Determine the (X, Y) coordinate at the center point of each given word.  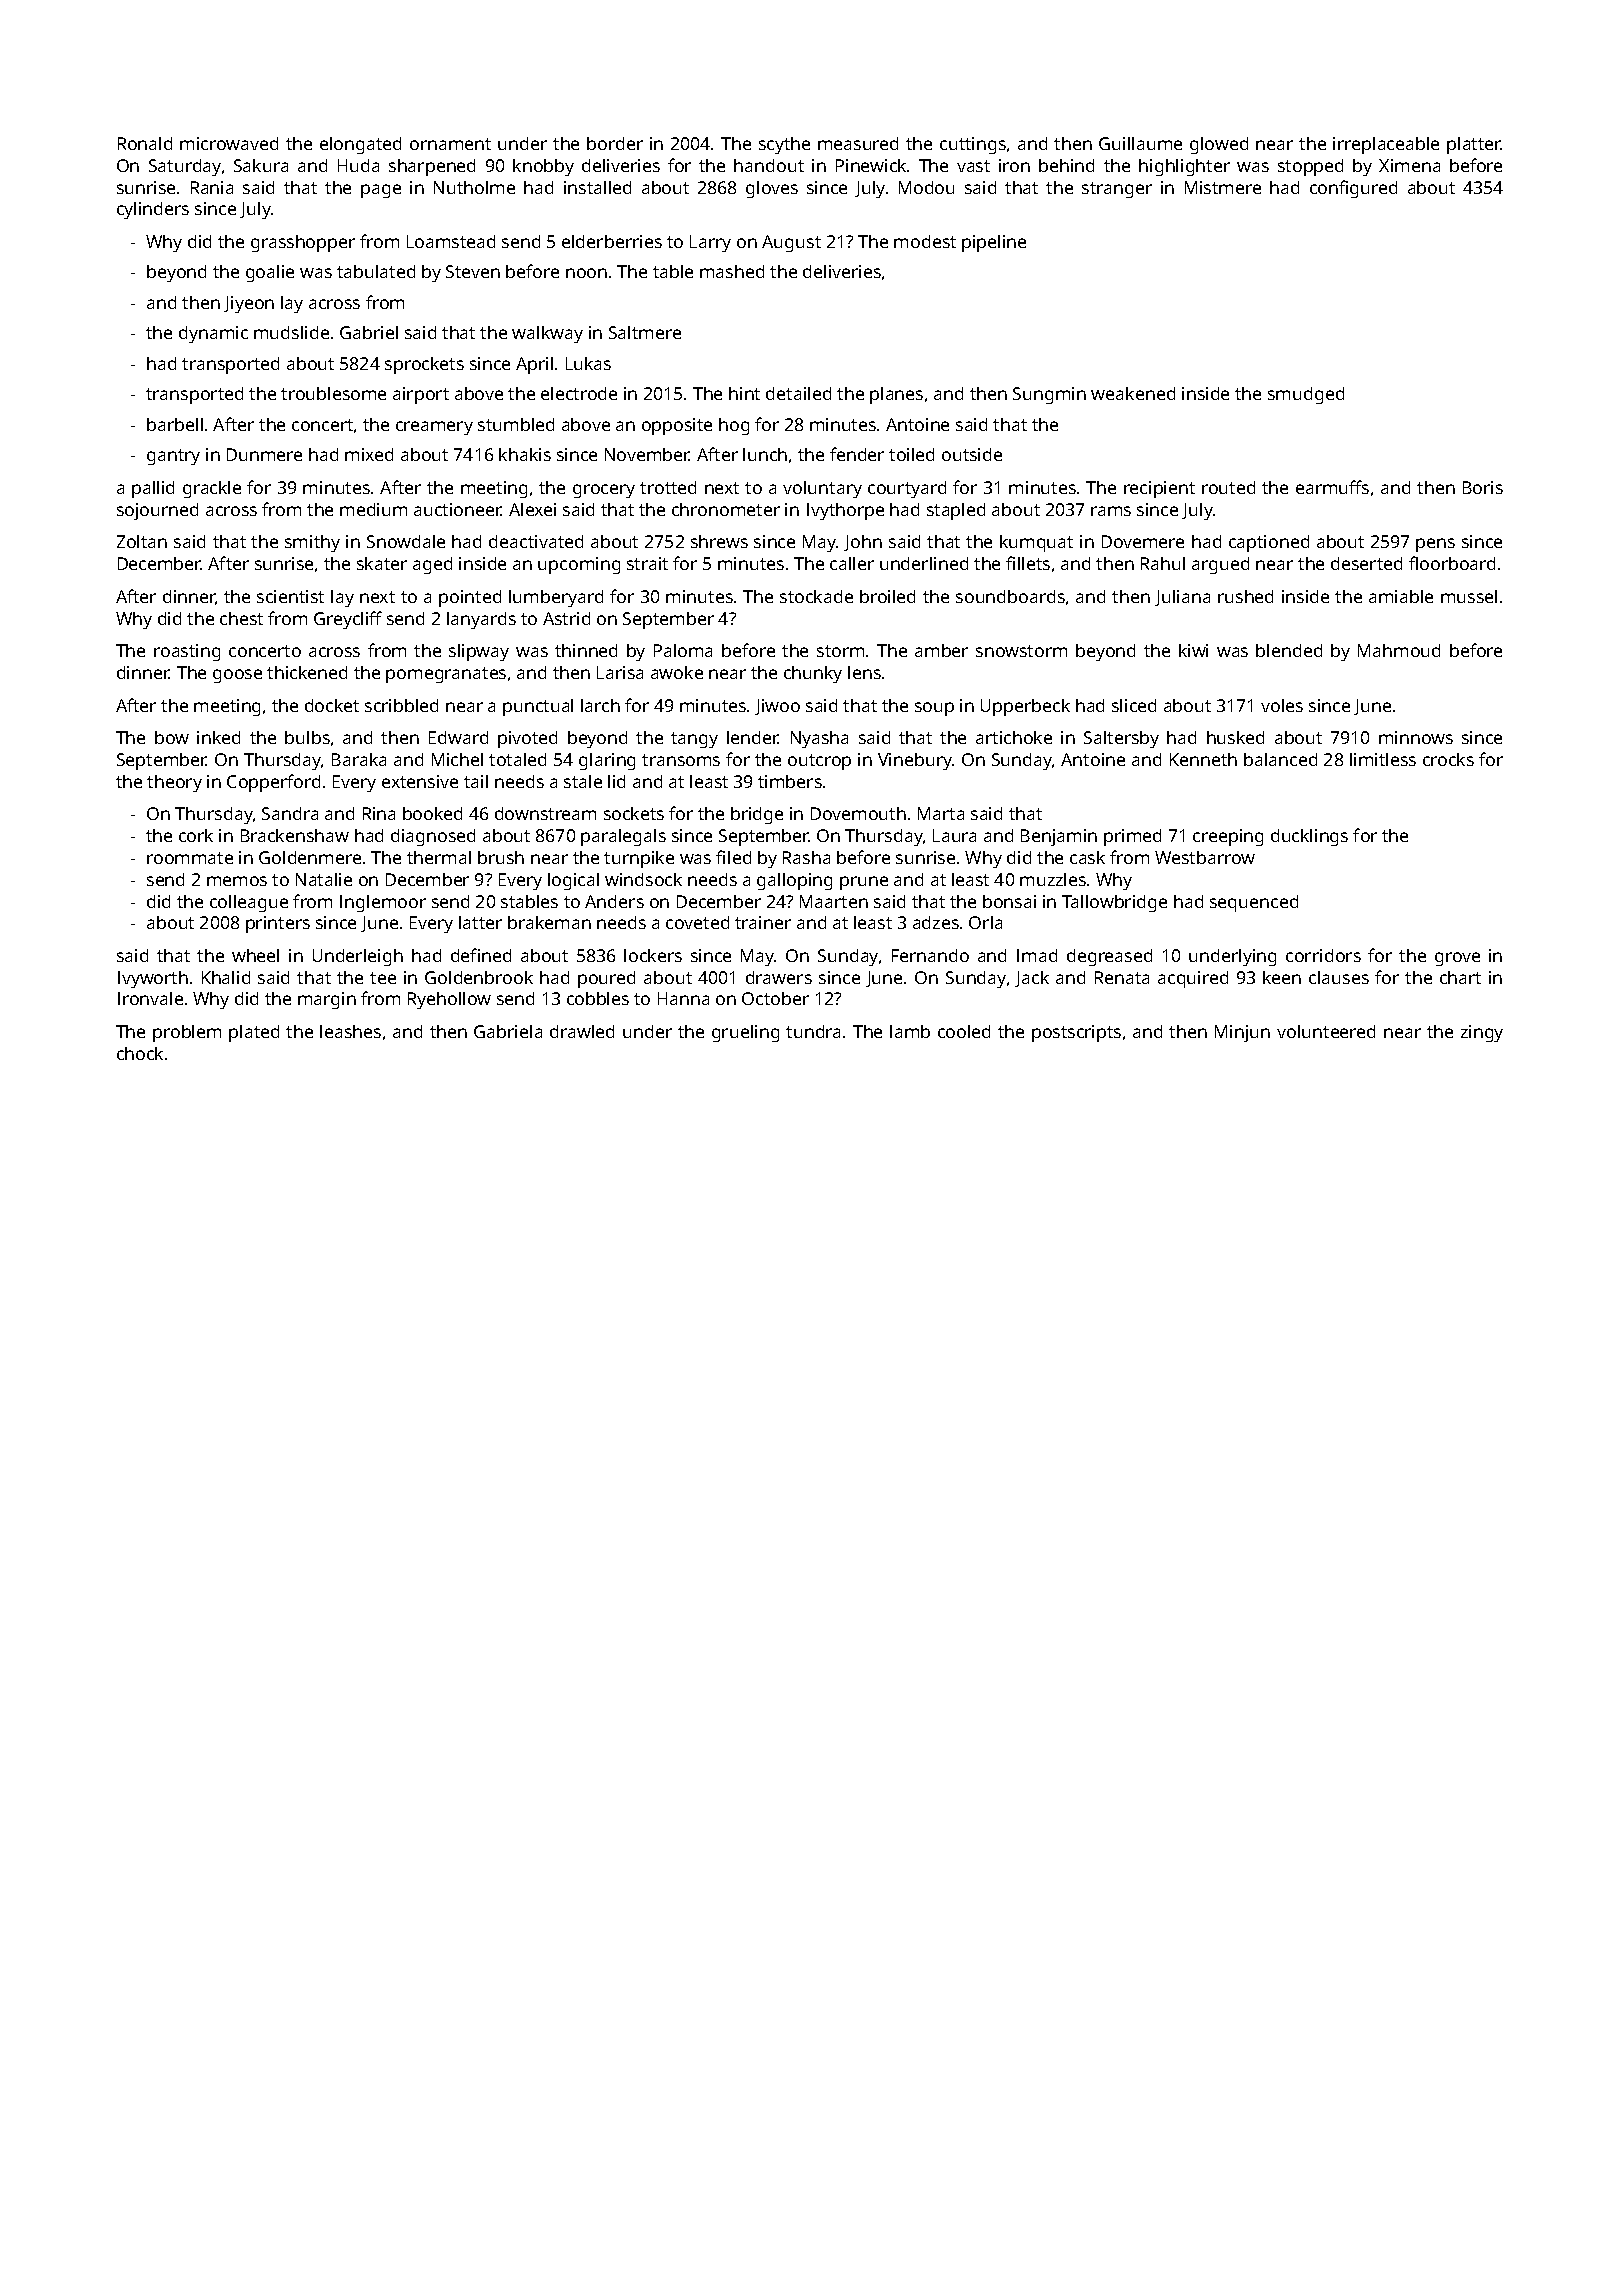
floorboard (1452, 563)
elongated (360, 145)
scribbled (401, 705)
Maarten (834, 901)
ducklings (1309, 837)
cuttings (973, 145)
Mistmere (1223, 187)
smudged (1306, 395)
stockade (816, 596)
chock (140, 1053)
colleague (249, 903)
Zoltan (142, 541)
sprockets (424, 365)
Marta (941, 813)
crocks (1448, 759)
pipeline (994, 243)
